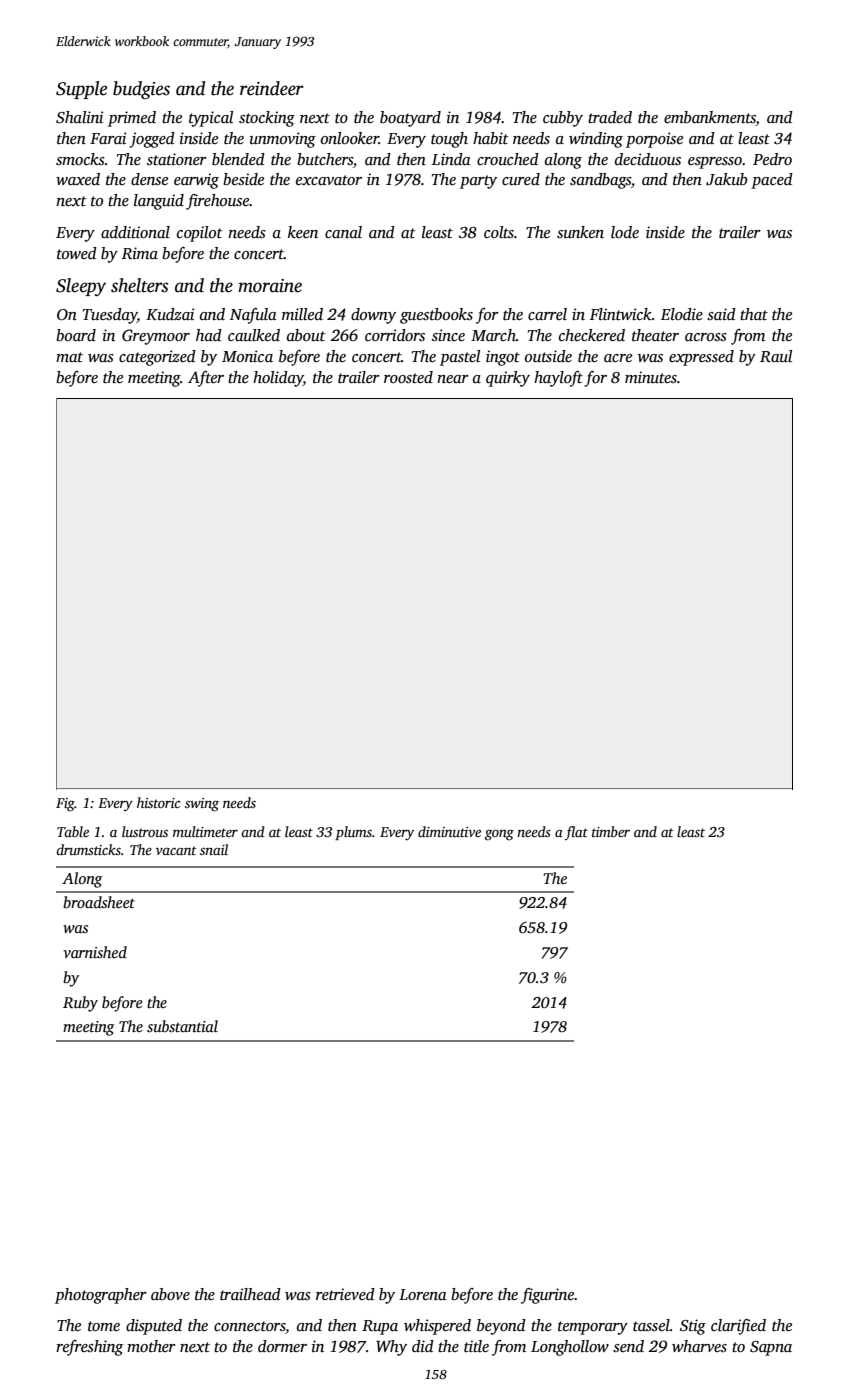 Image resolution: width=849 pixels, height=1400 pixels. Describe the element at coordinates (611, 831) in the page. I see `timber` at that location.
